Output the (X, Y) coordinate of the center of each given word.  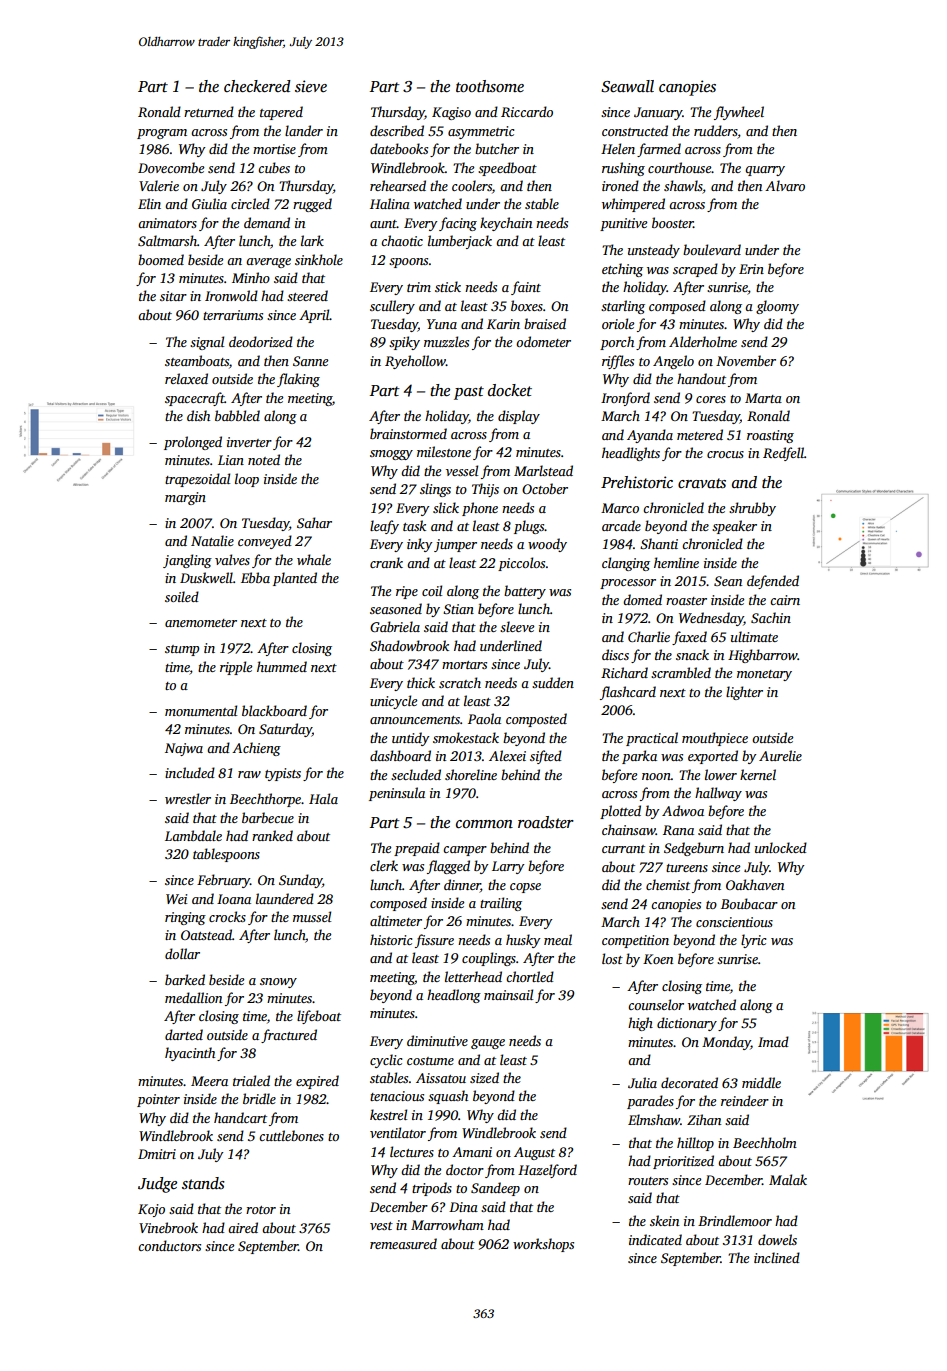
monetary (764, 675)
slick (446, 507)
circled (250, 203)
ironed (620, 185)
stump (182, 650)
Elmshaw (654, 1119)
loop (247, 480)
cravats (702, 483)
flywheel (739, 113)
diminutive (437, 1040)
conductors (169, 1245)
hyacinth (190, 1054)
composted (536, 720)
